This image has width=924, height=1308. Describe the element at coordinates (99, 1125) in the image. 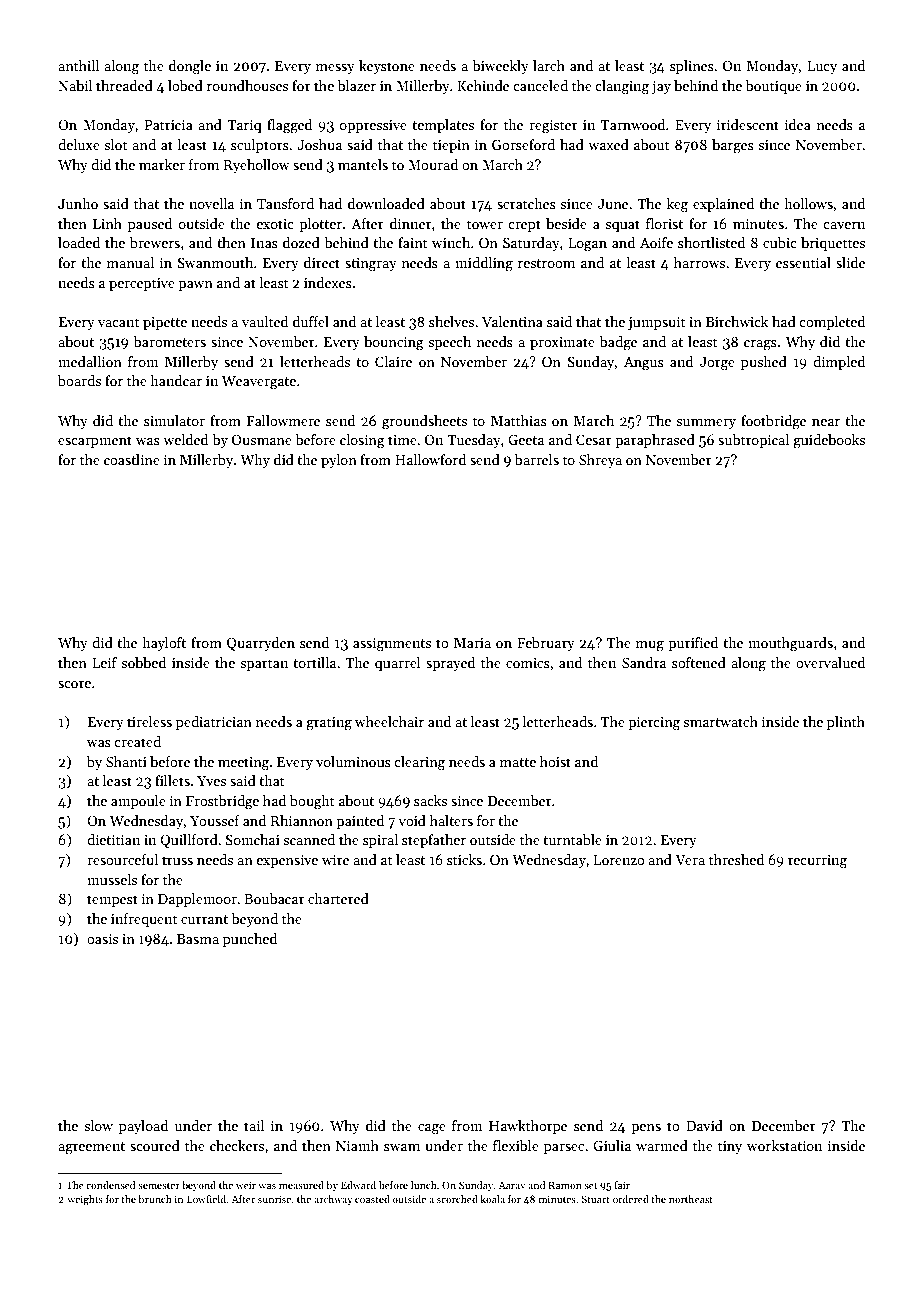

I see `slow` at that location.
